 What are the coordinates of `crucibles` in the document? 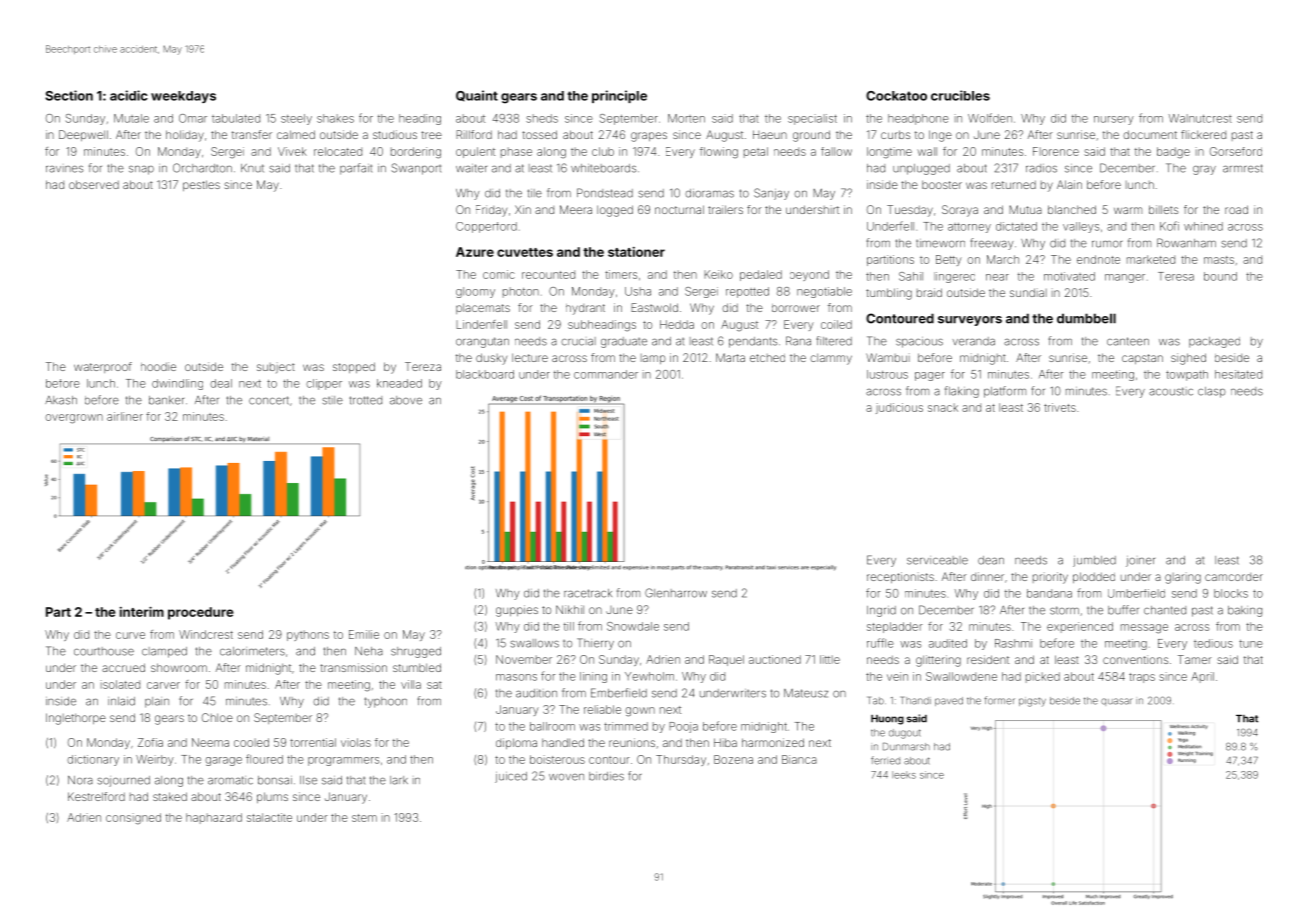 It's located at (960, 95).
